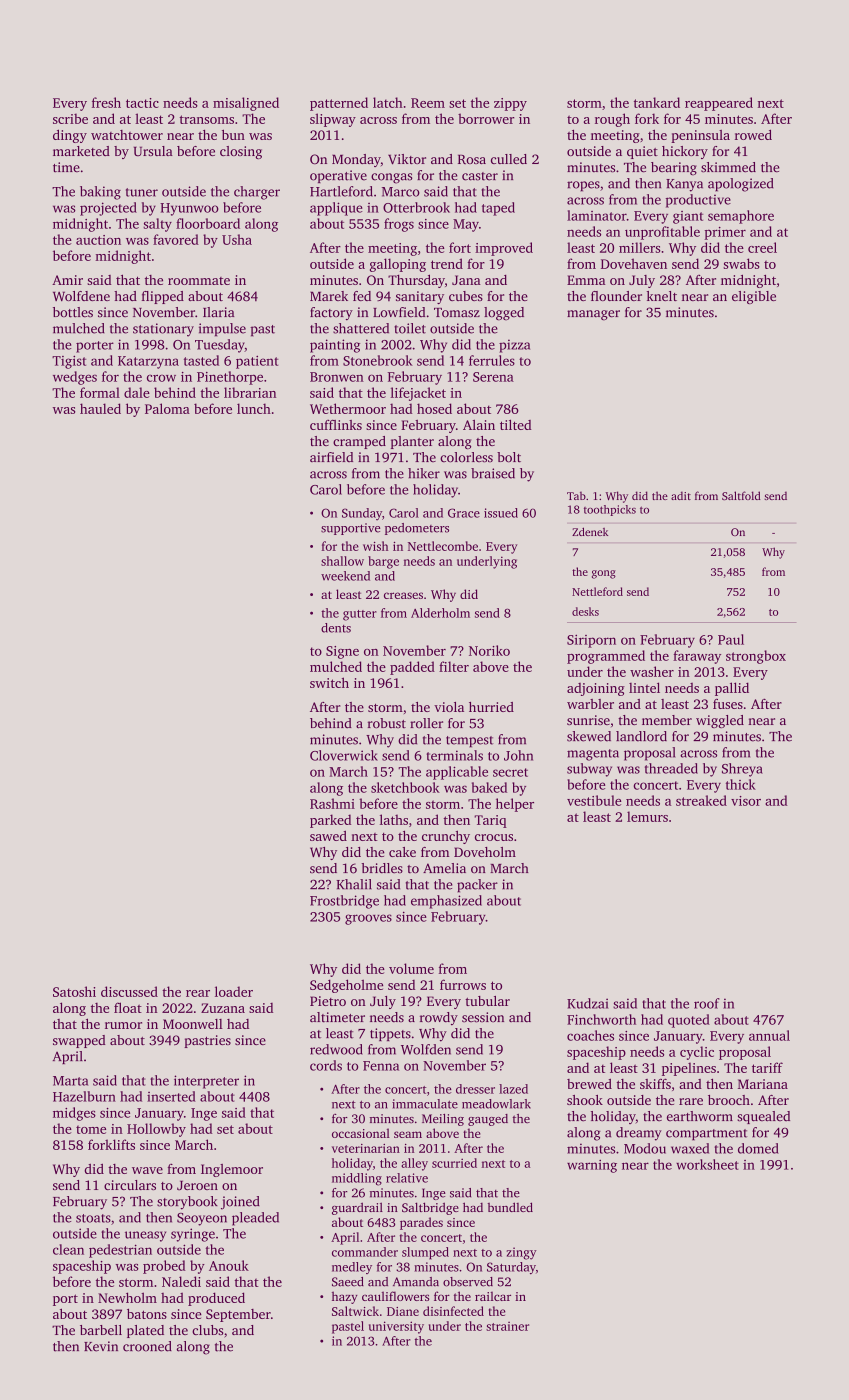 The width and height of the screenshot is (849, 1400). Describe the element at coordinates (412, 668) in the screenshot. I see `padded` at that location.
